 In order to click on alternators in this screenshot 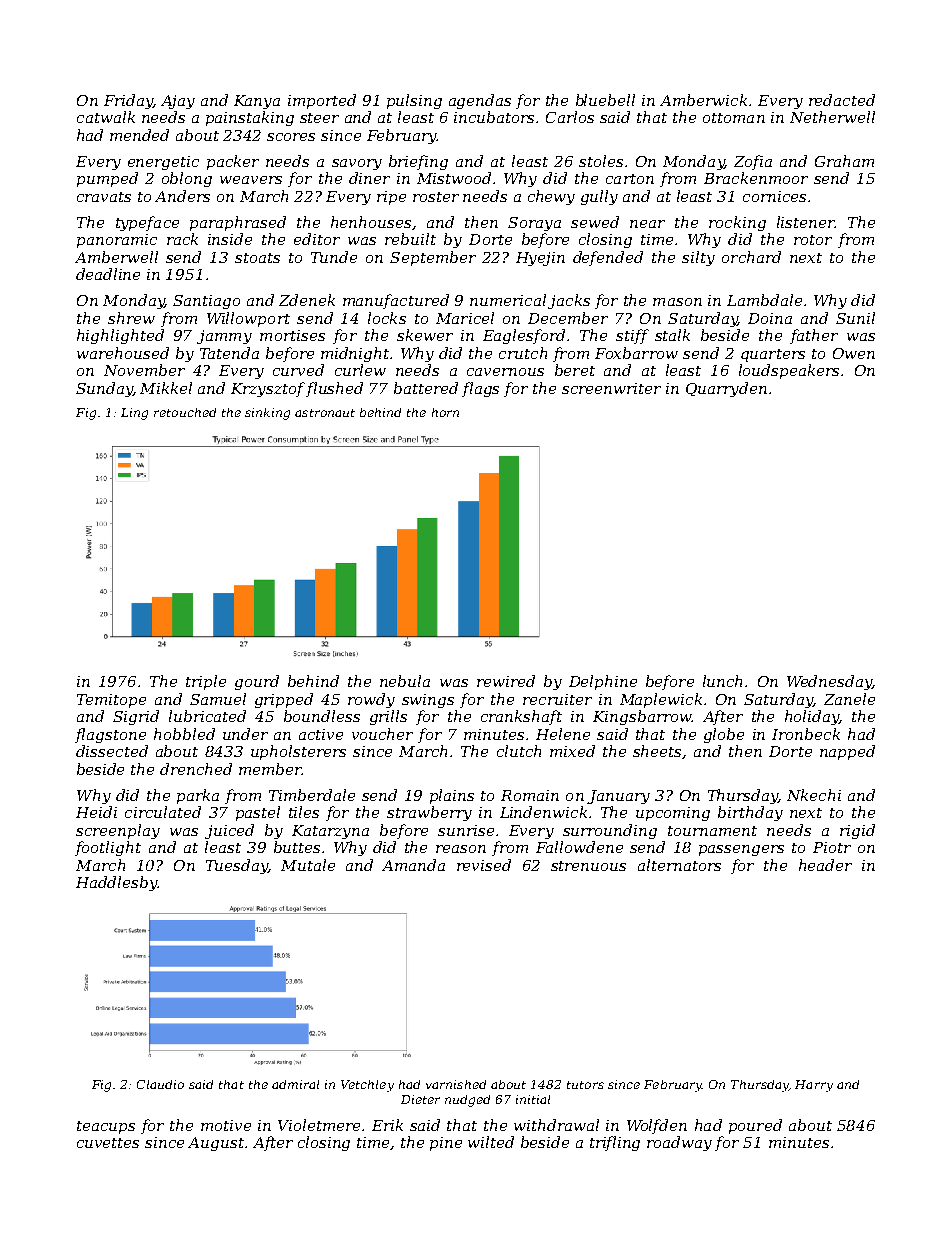, I will do `click(679, 865)`.
